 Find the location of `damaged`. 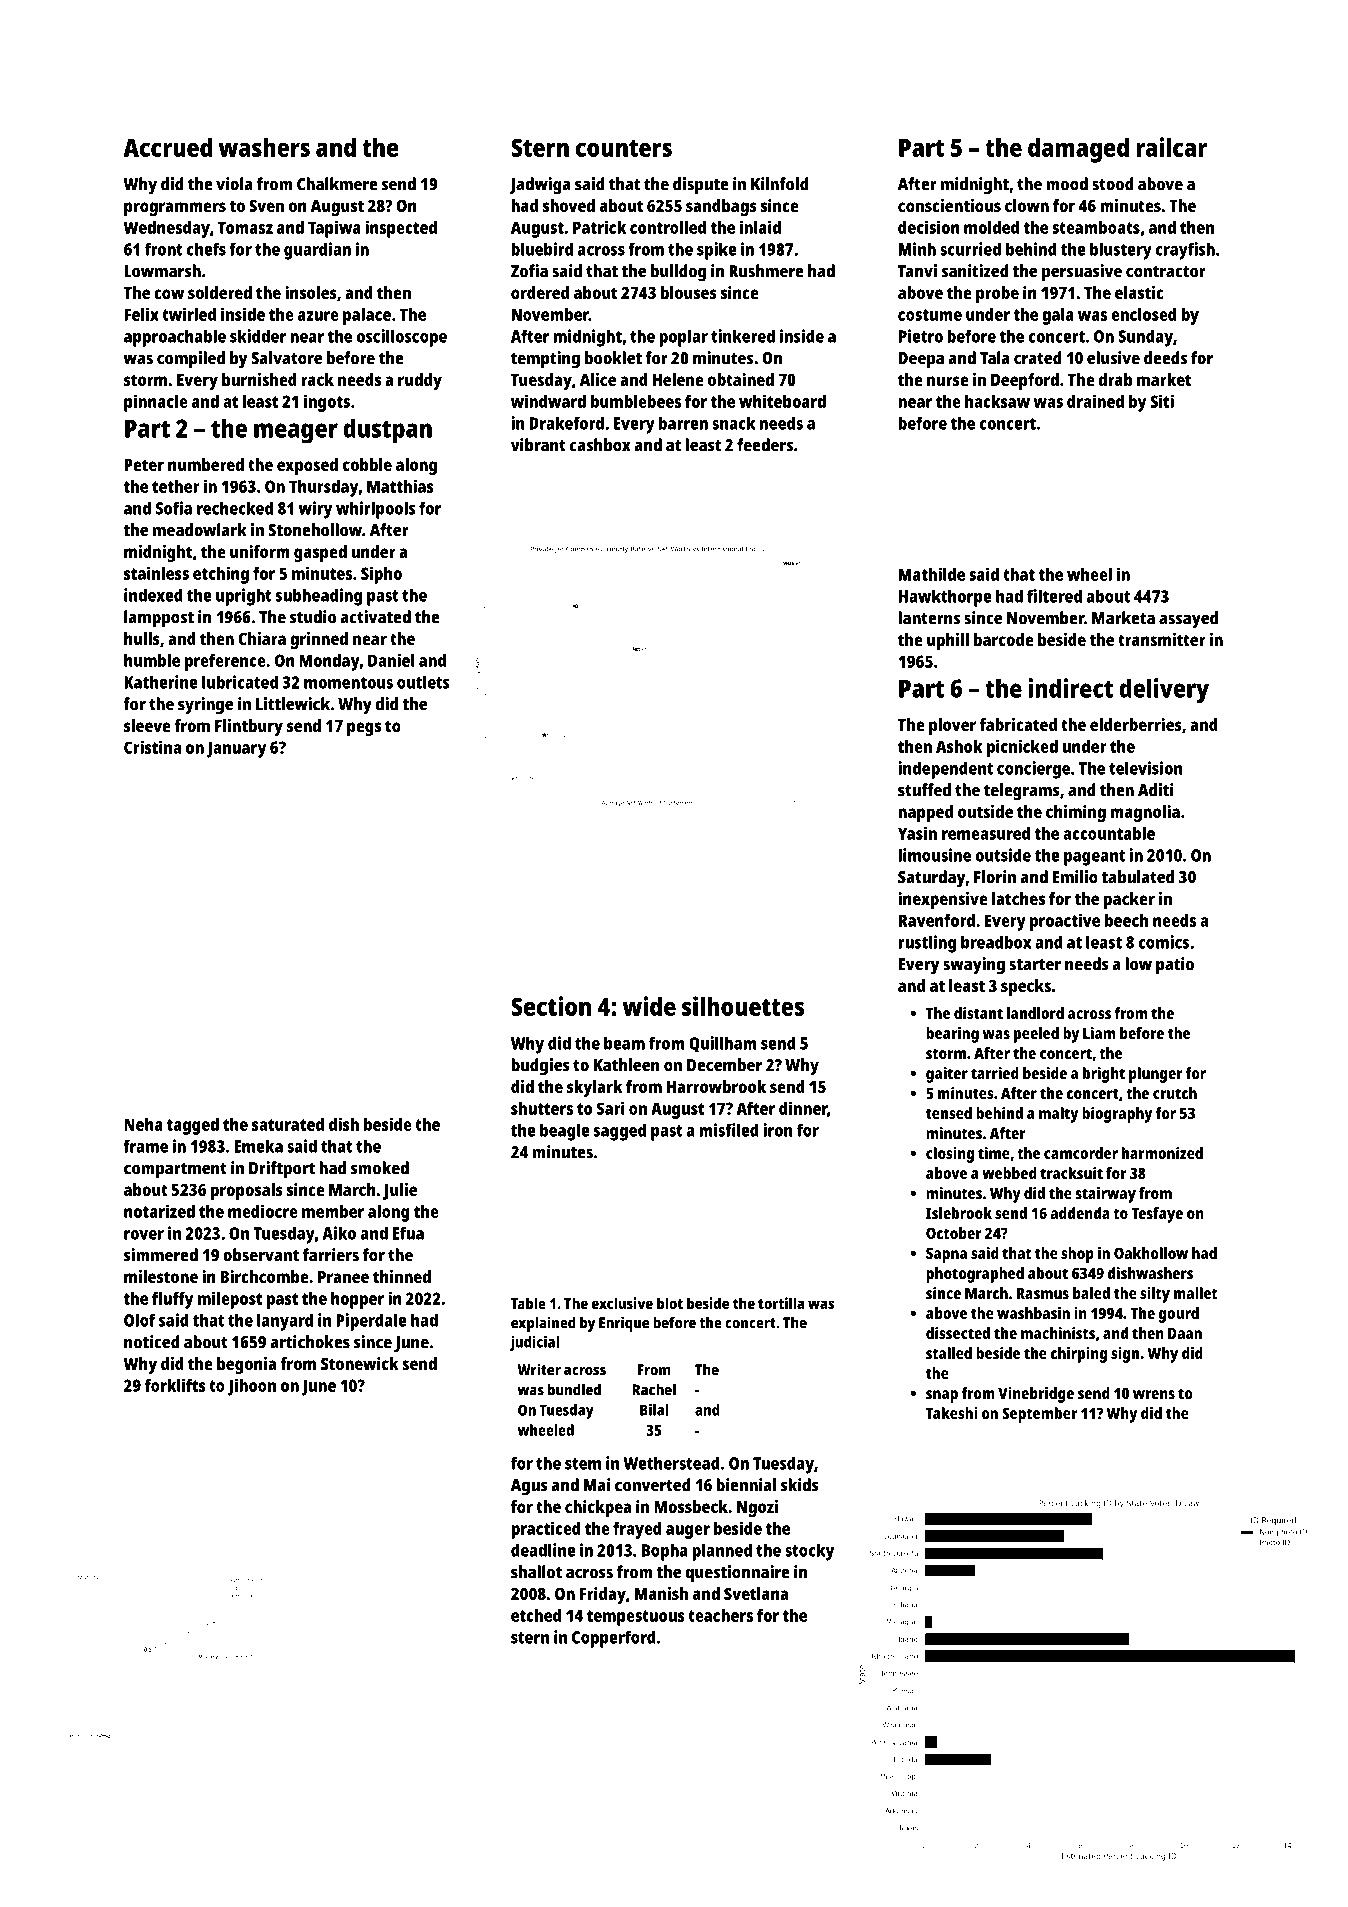

damaged is located at coordinates (1078, 150).
